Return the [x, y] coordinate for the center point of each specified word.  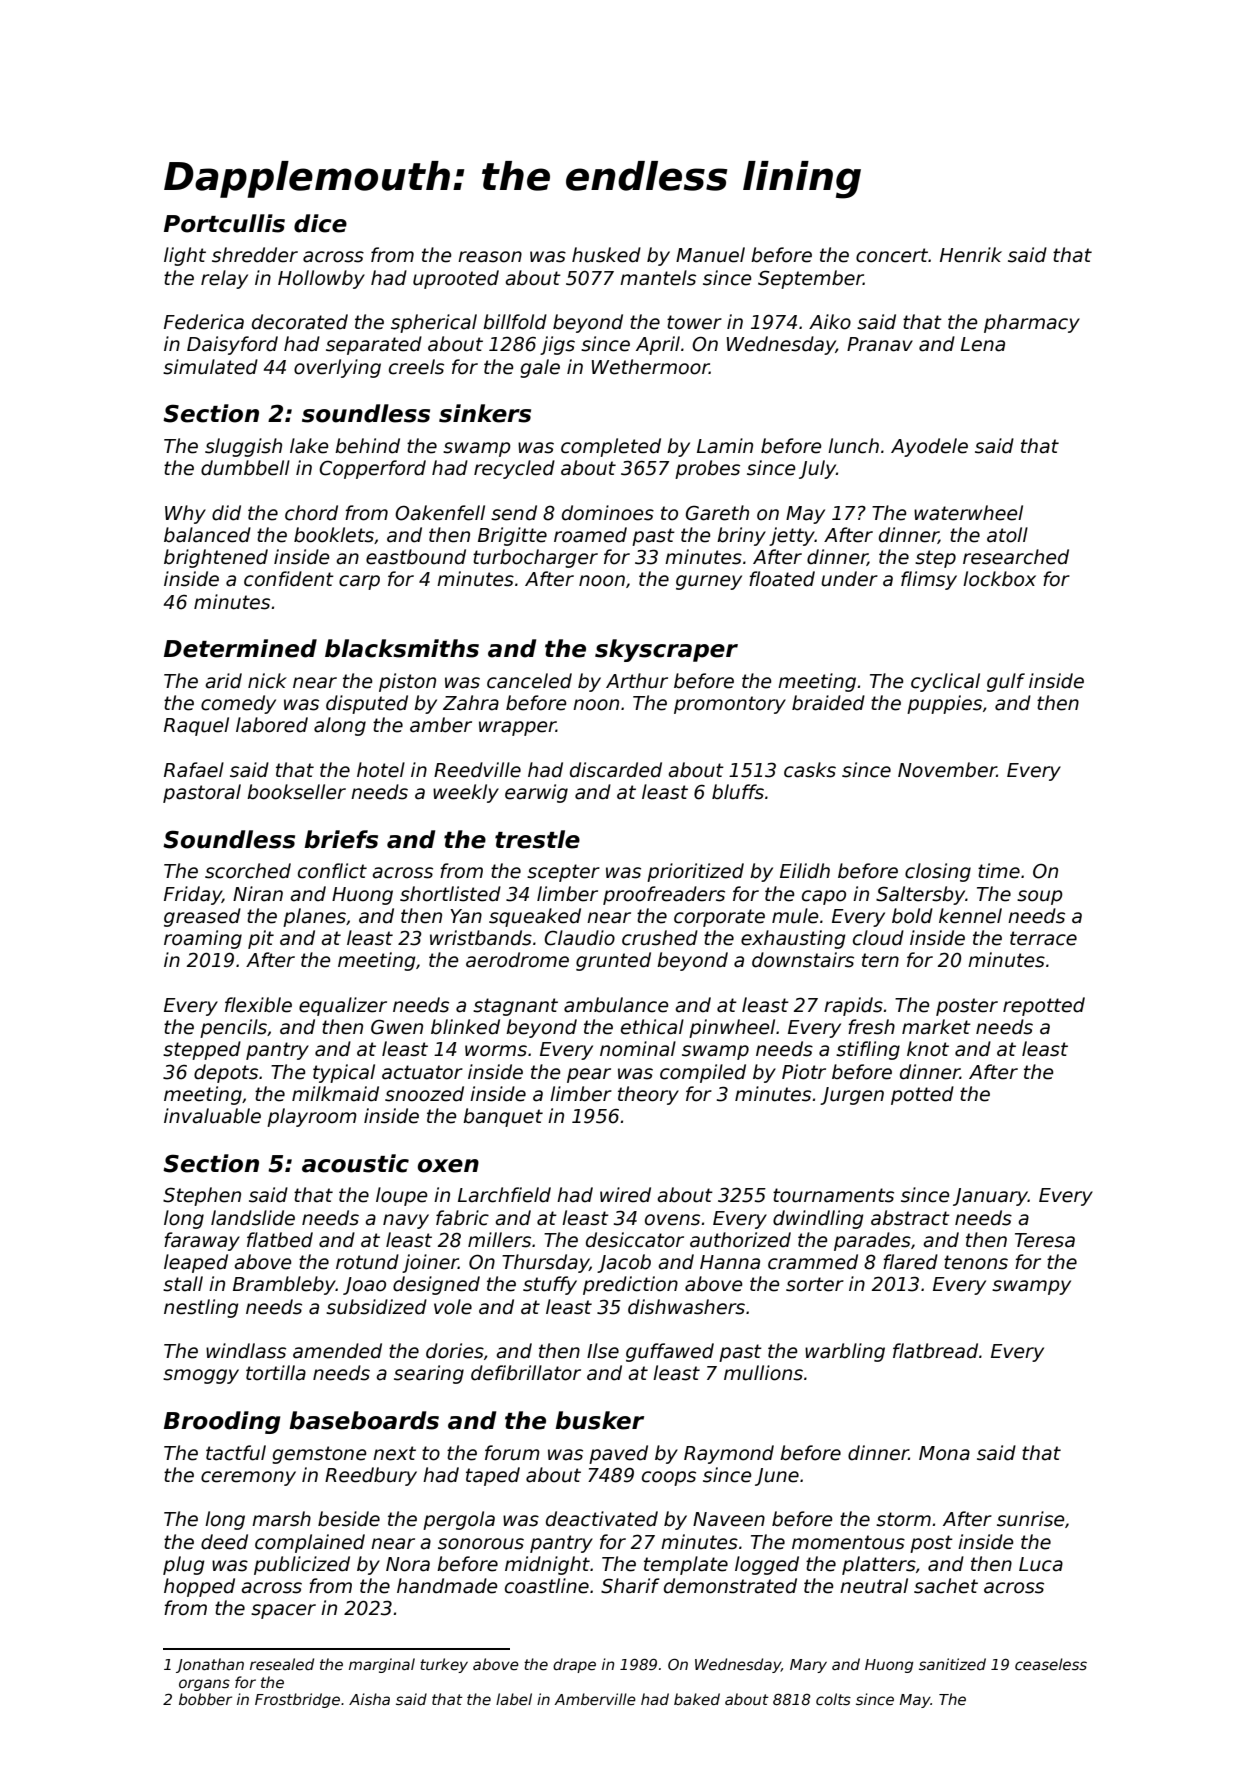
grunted [613, 961]
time [999, 871]
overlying [337, 368]
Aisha [369, 1699]
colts [833, 1699]
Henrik [971, 255]
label [514, 1699]
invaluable [212, 1116]
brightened [216, 558]
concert [892, 255]
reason [490, 257]
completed [611, 447]
